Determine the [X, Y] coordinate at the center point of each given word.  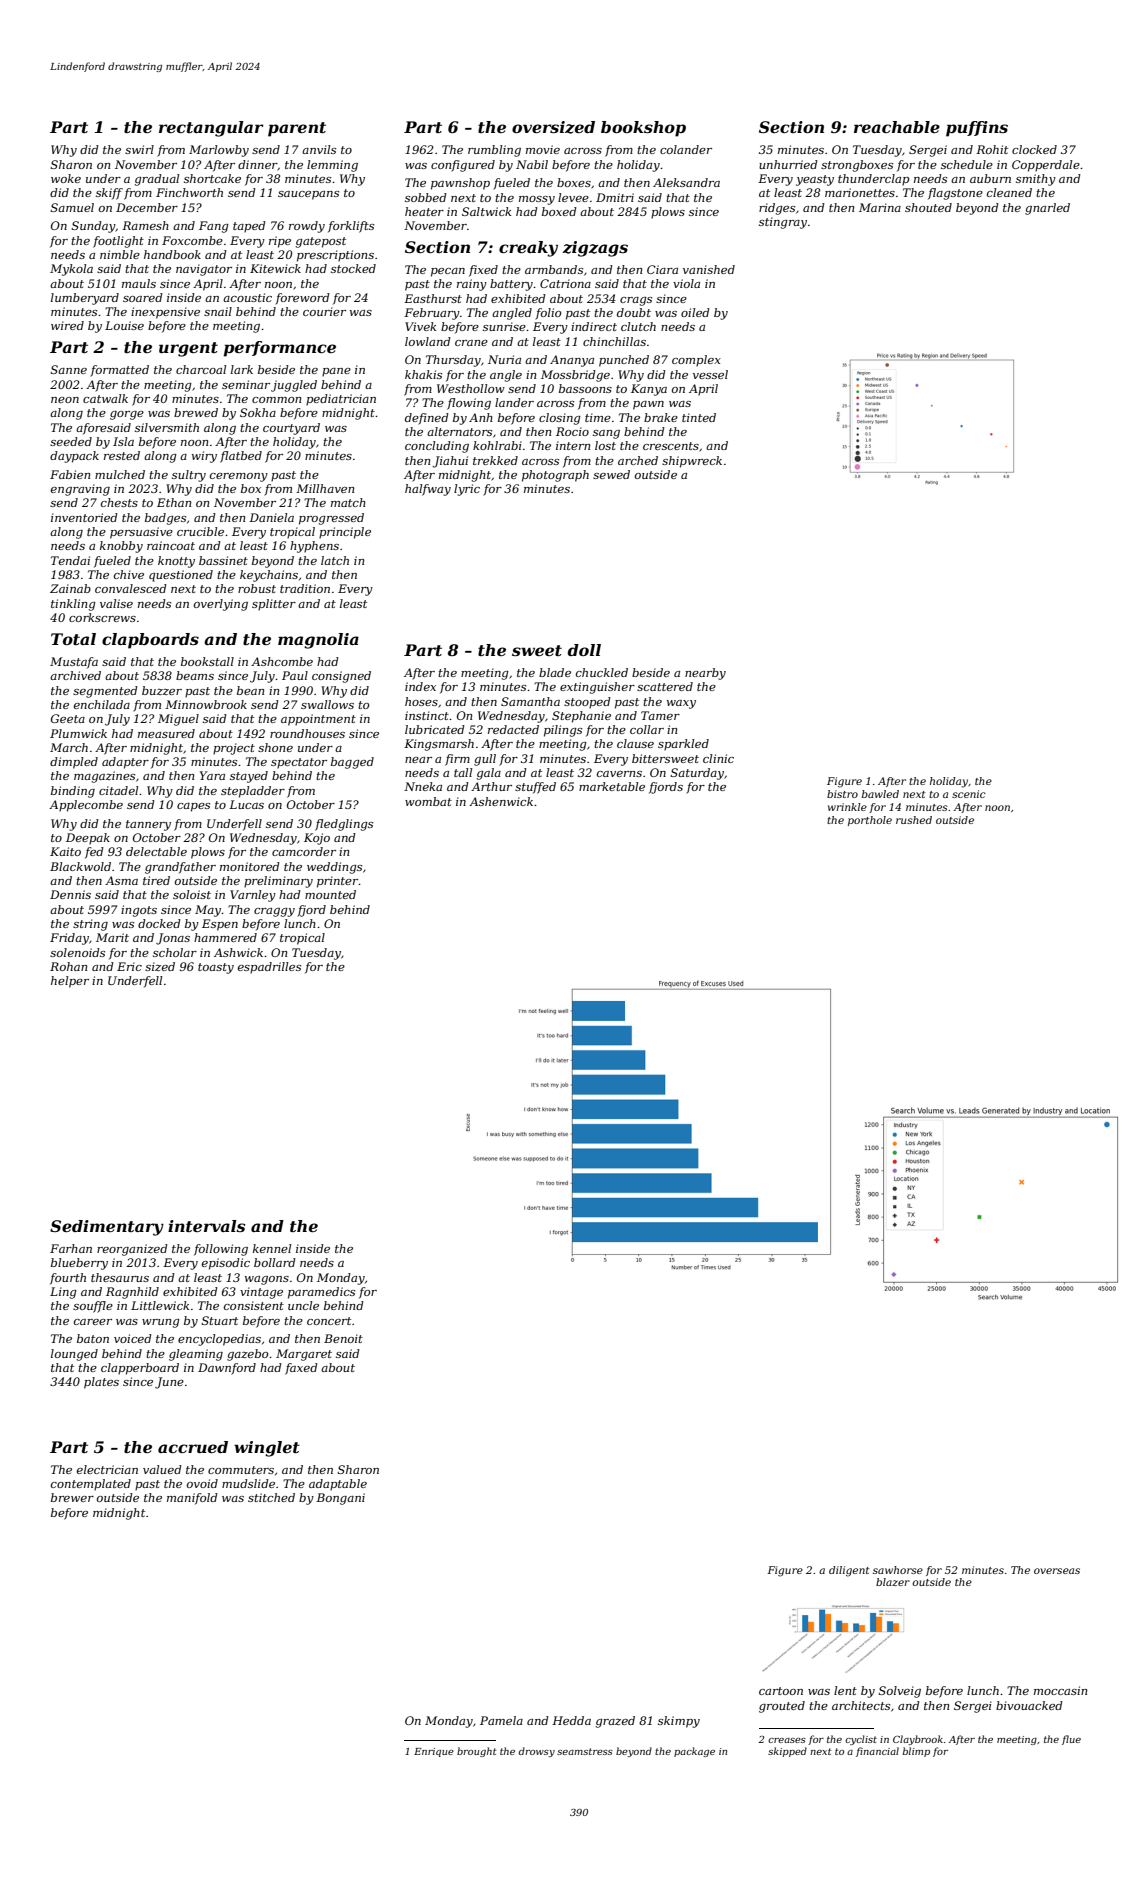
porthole [870, 821]
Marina [880, 207]
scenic [969, 794]
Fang [214, 227]
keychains [269, 576]
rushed [914, 820]
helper [70, 982]
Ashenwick [501, 801]
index [420, 686]
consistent [254, 1305]
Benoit [343, 1338]
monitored [250, 866]
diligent [849, 1571]
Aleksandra [686, 182]
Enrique [434, 1752]
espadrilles [269, 968]
